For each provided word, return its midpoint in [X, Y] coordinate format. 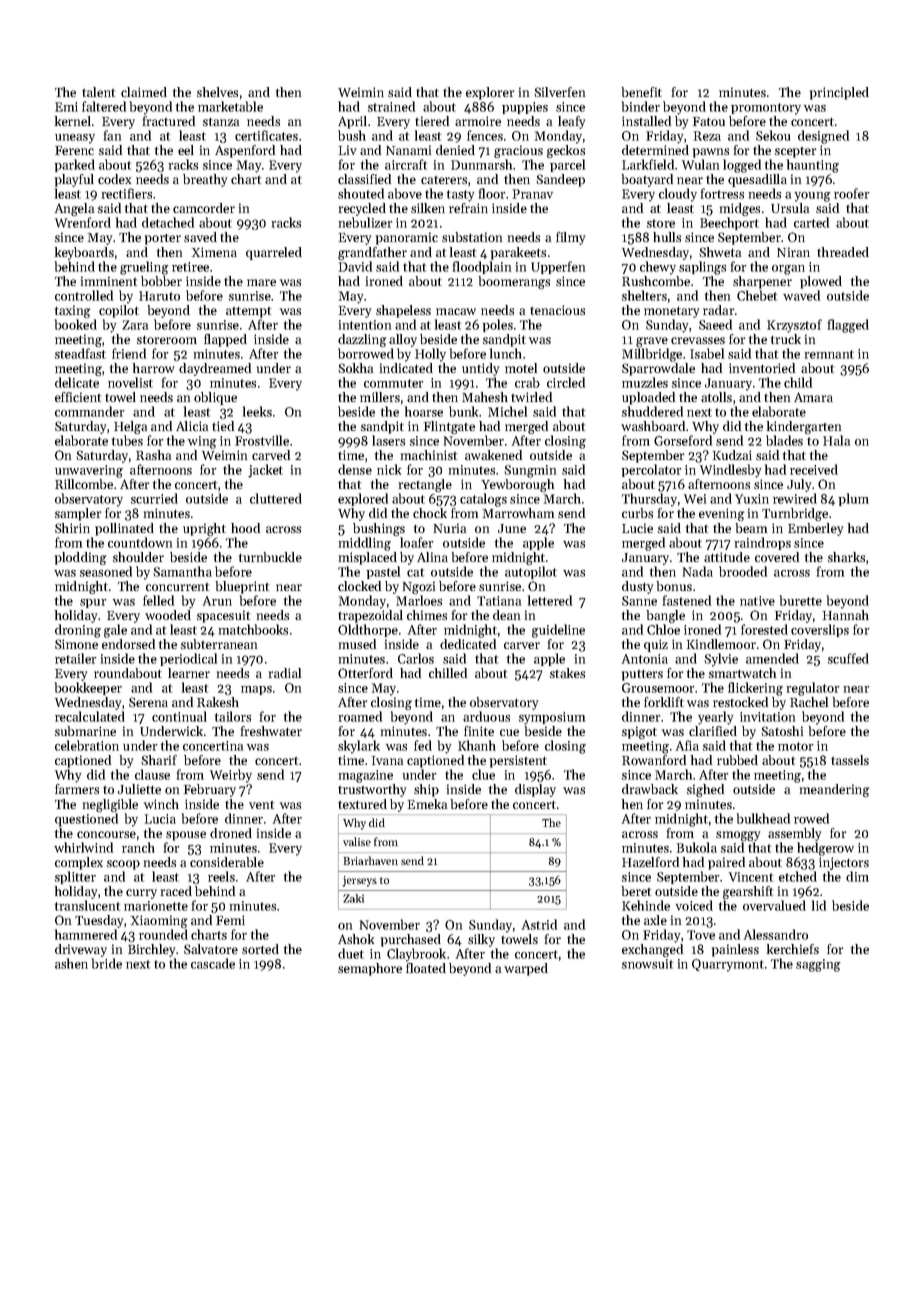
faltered [104, 106]
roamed [360, 716]
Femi [230, 920]
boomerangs [514, 282]
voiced [694, 905]
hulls [667, 237]
